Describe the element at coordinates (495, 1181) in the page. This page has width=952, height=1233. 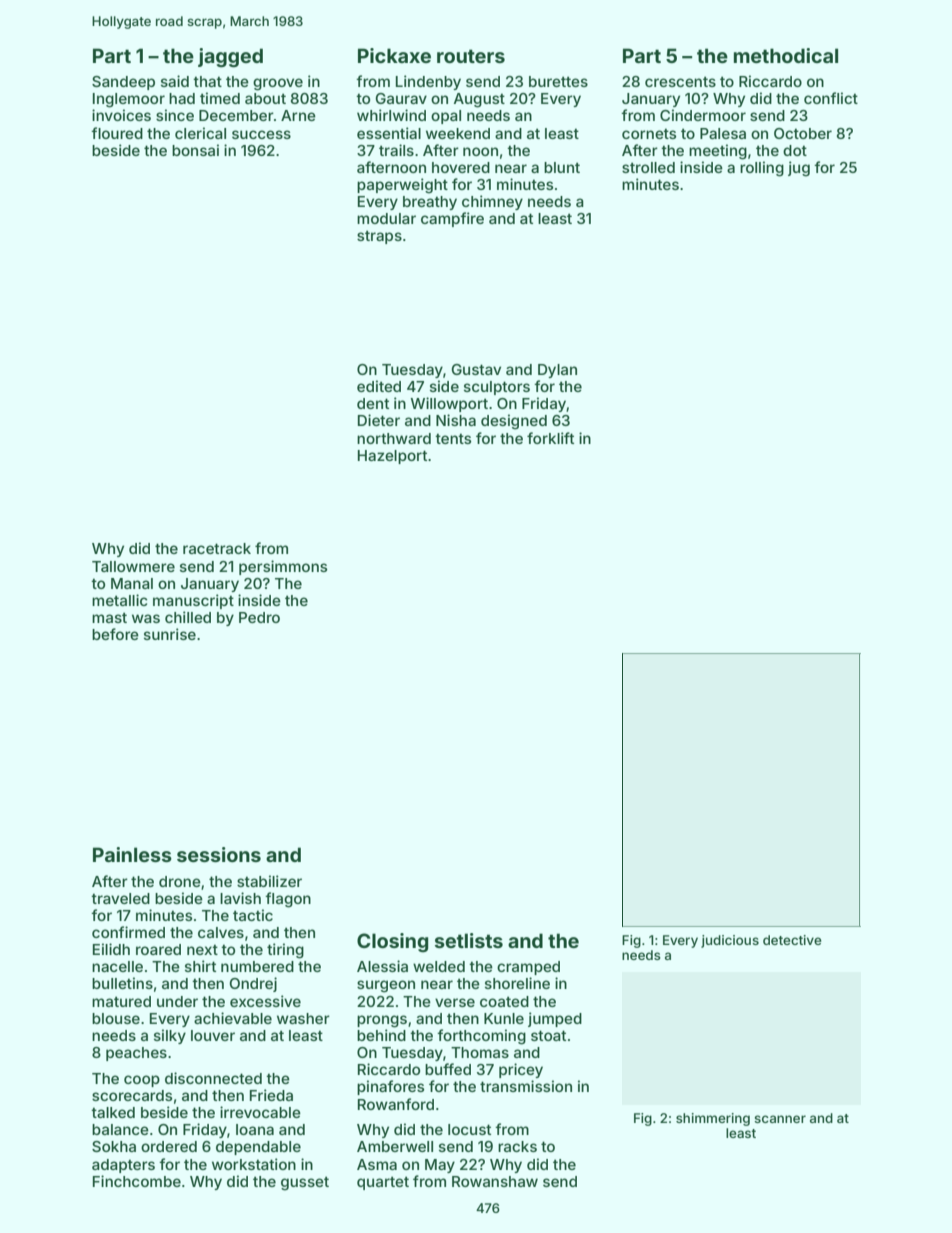
I see `Rowanshaw` at that location.
